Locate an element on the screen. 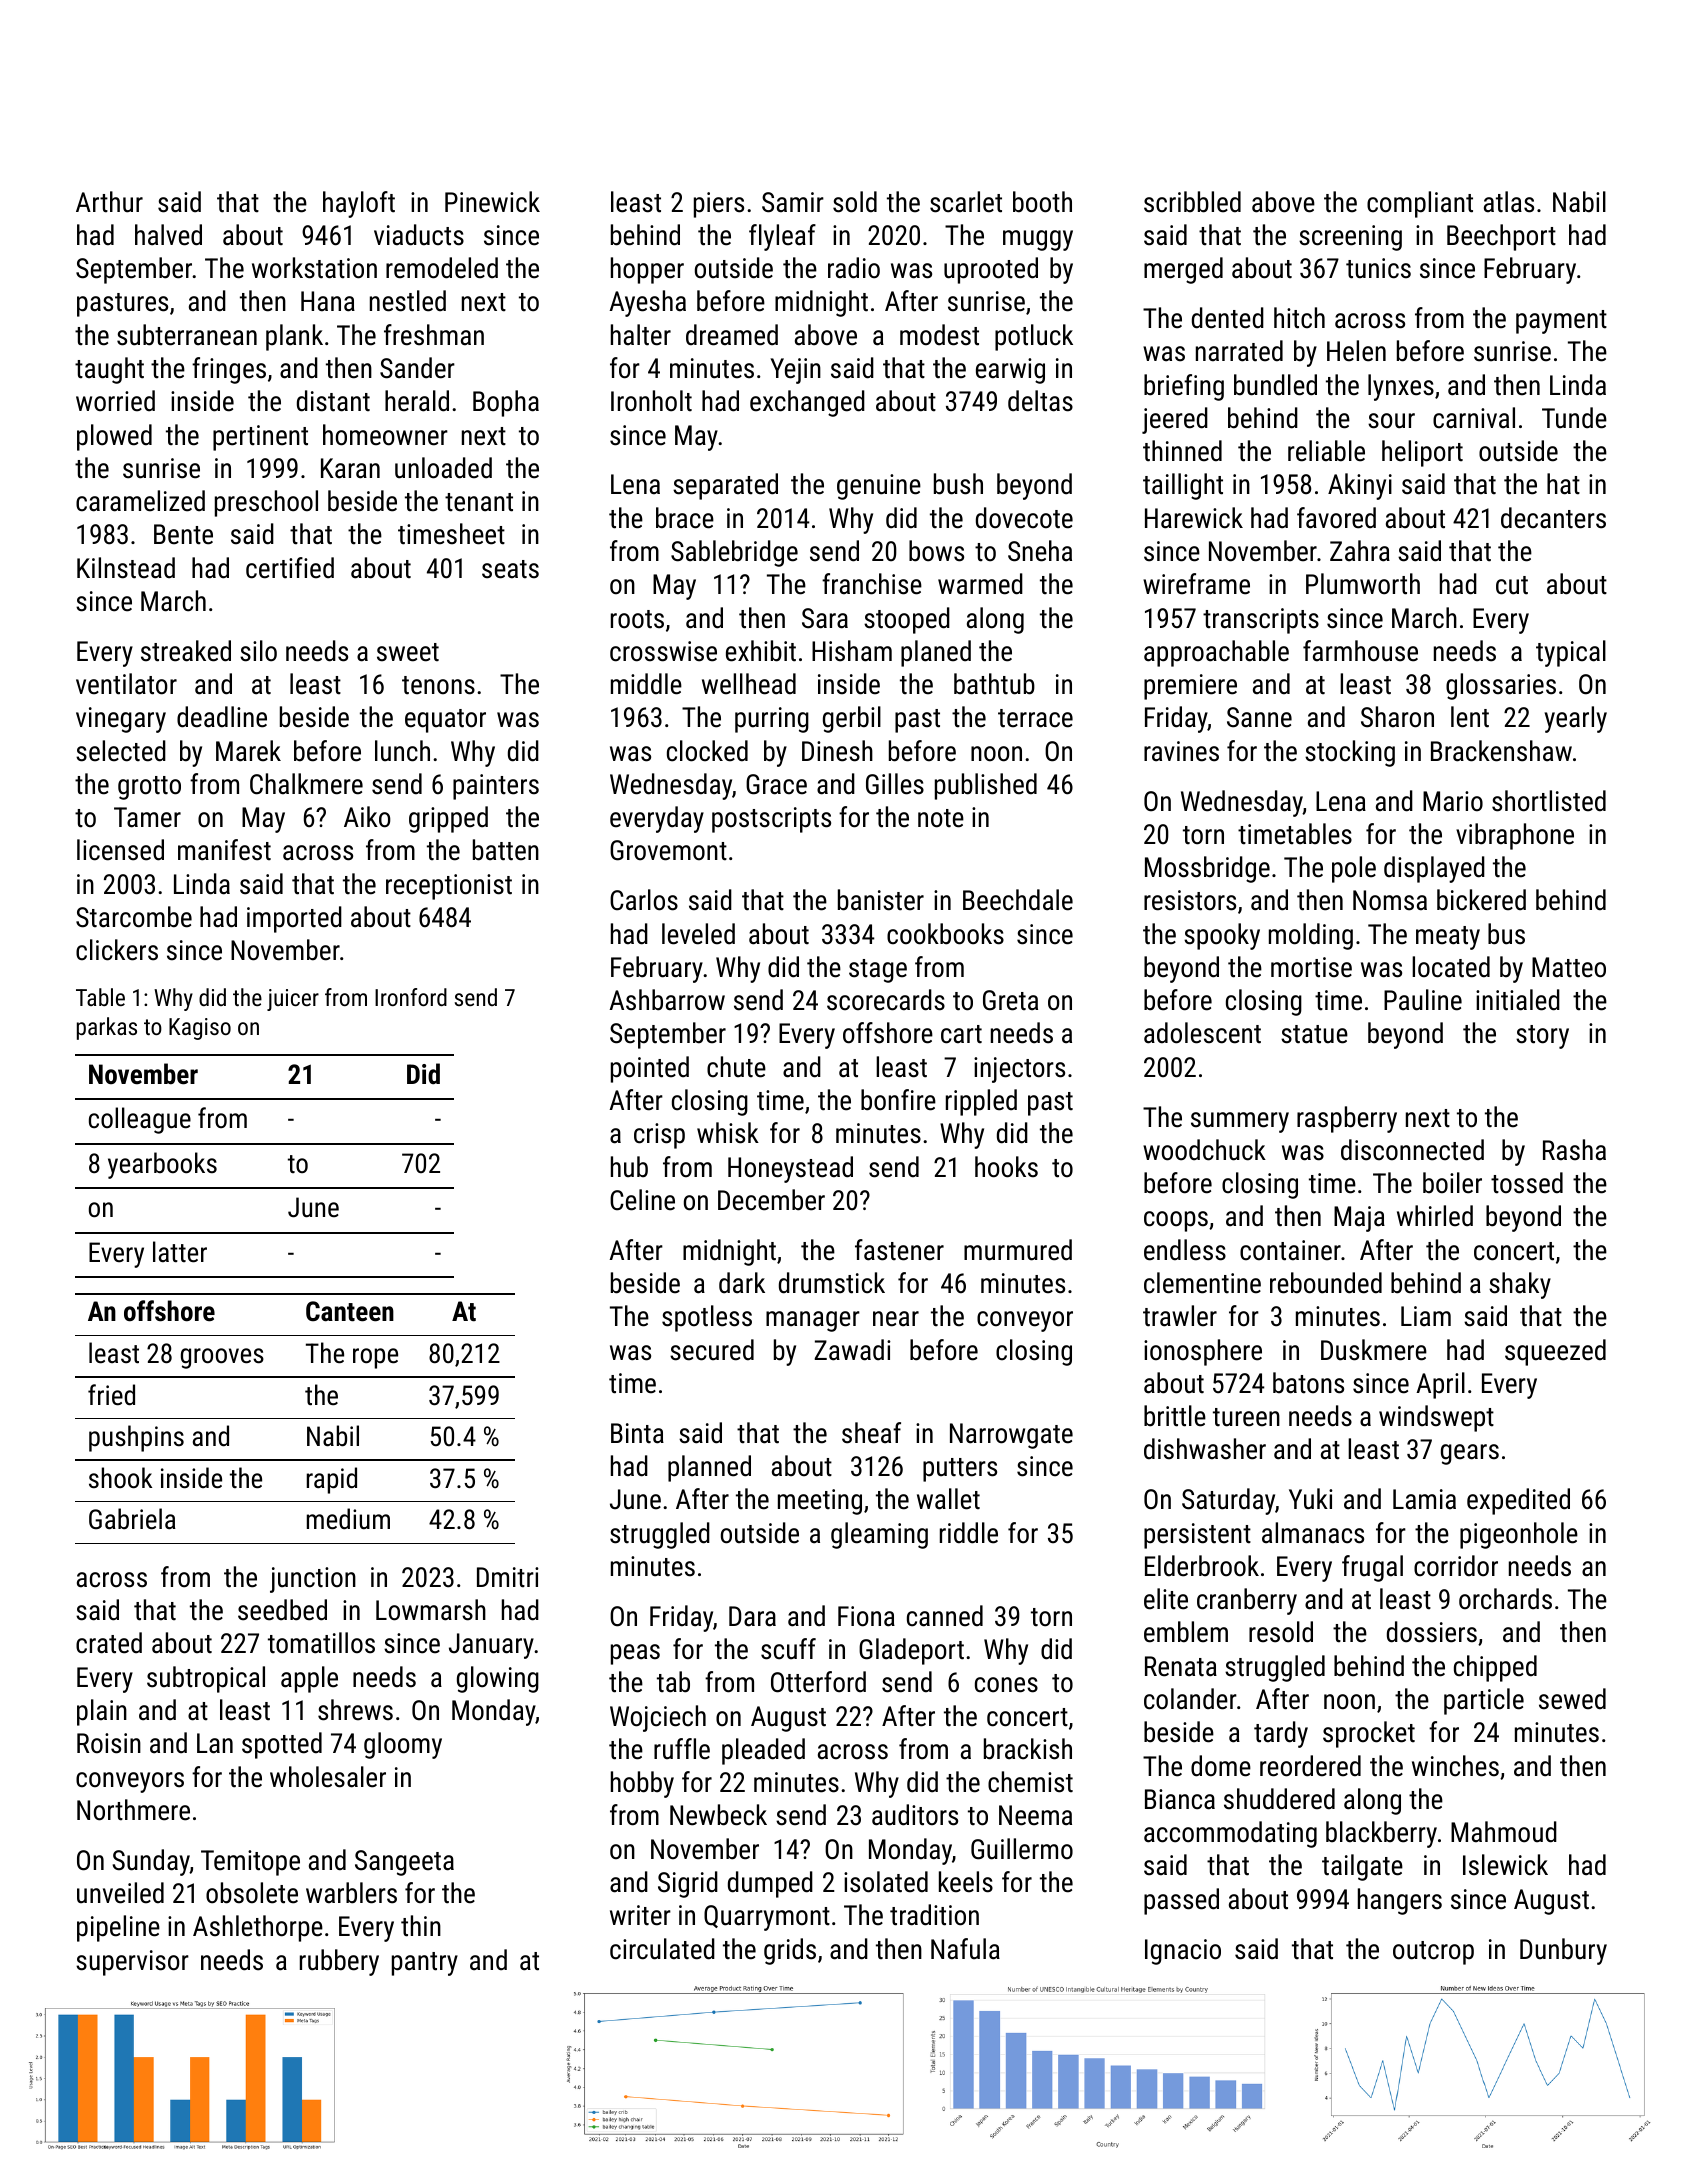  Sanne is located at coordinates (1259, 717).
